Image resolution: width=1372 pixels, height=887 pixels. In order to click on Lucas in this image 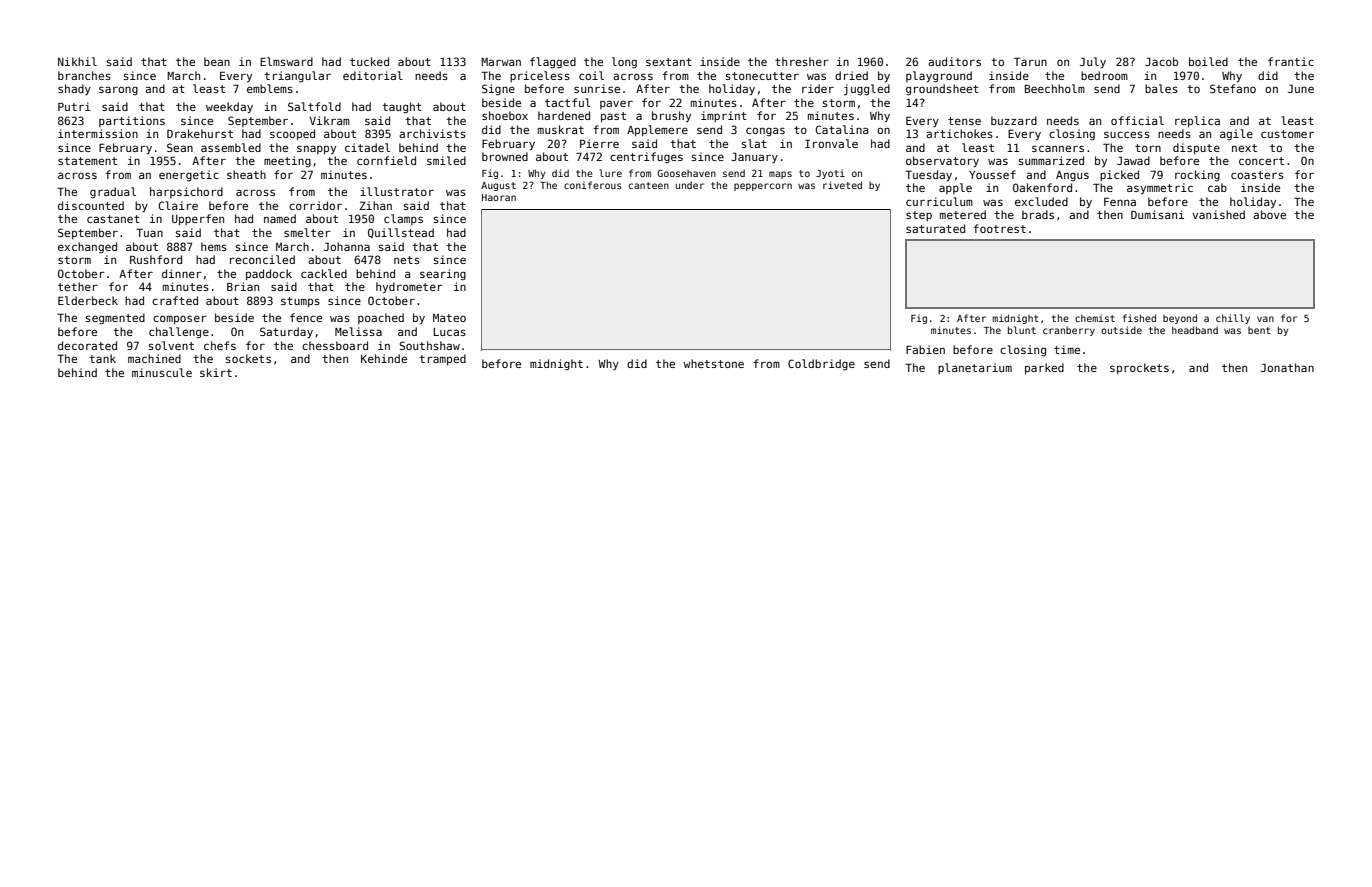, I will do `click(449, 332)`.
